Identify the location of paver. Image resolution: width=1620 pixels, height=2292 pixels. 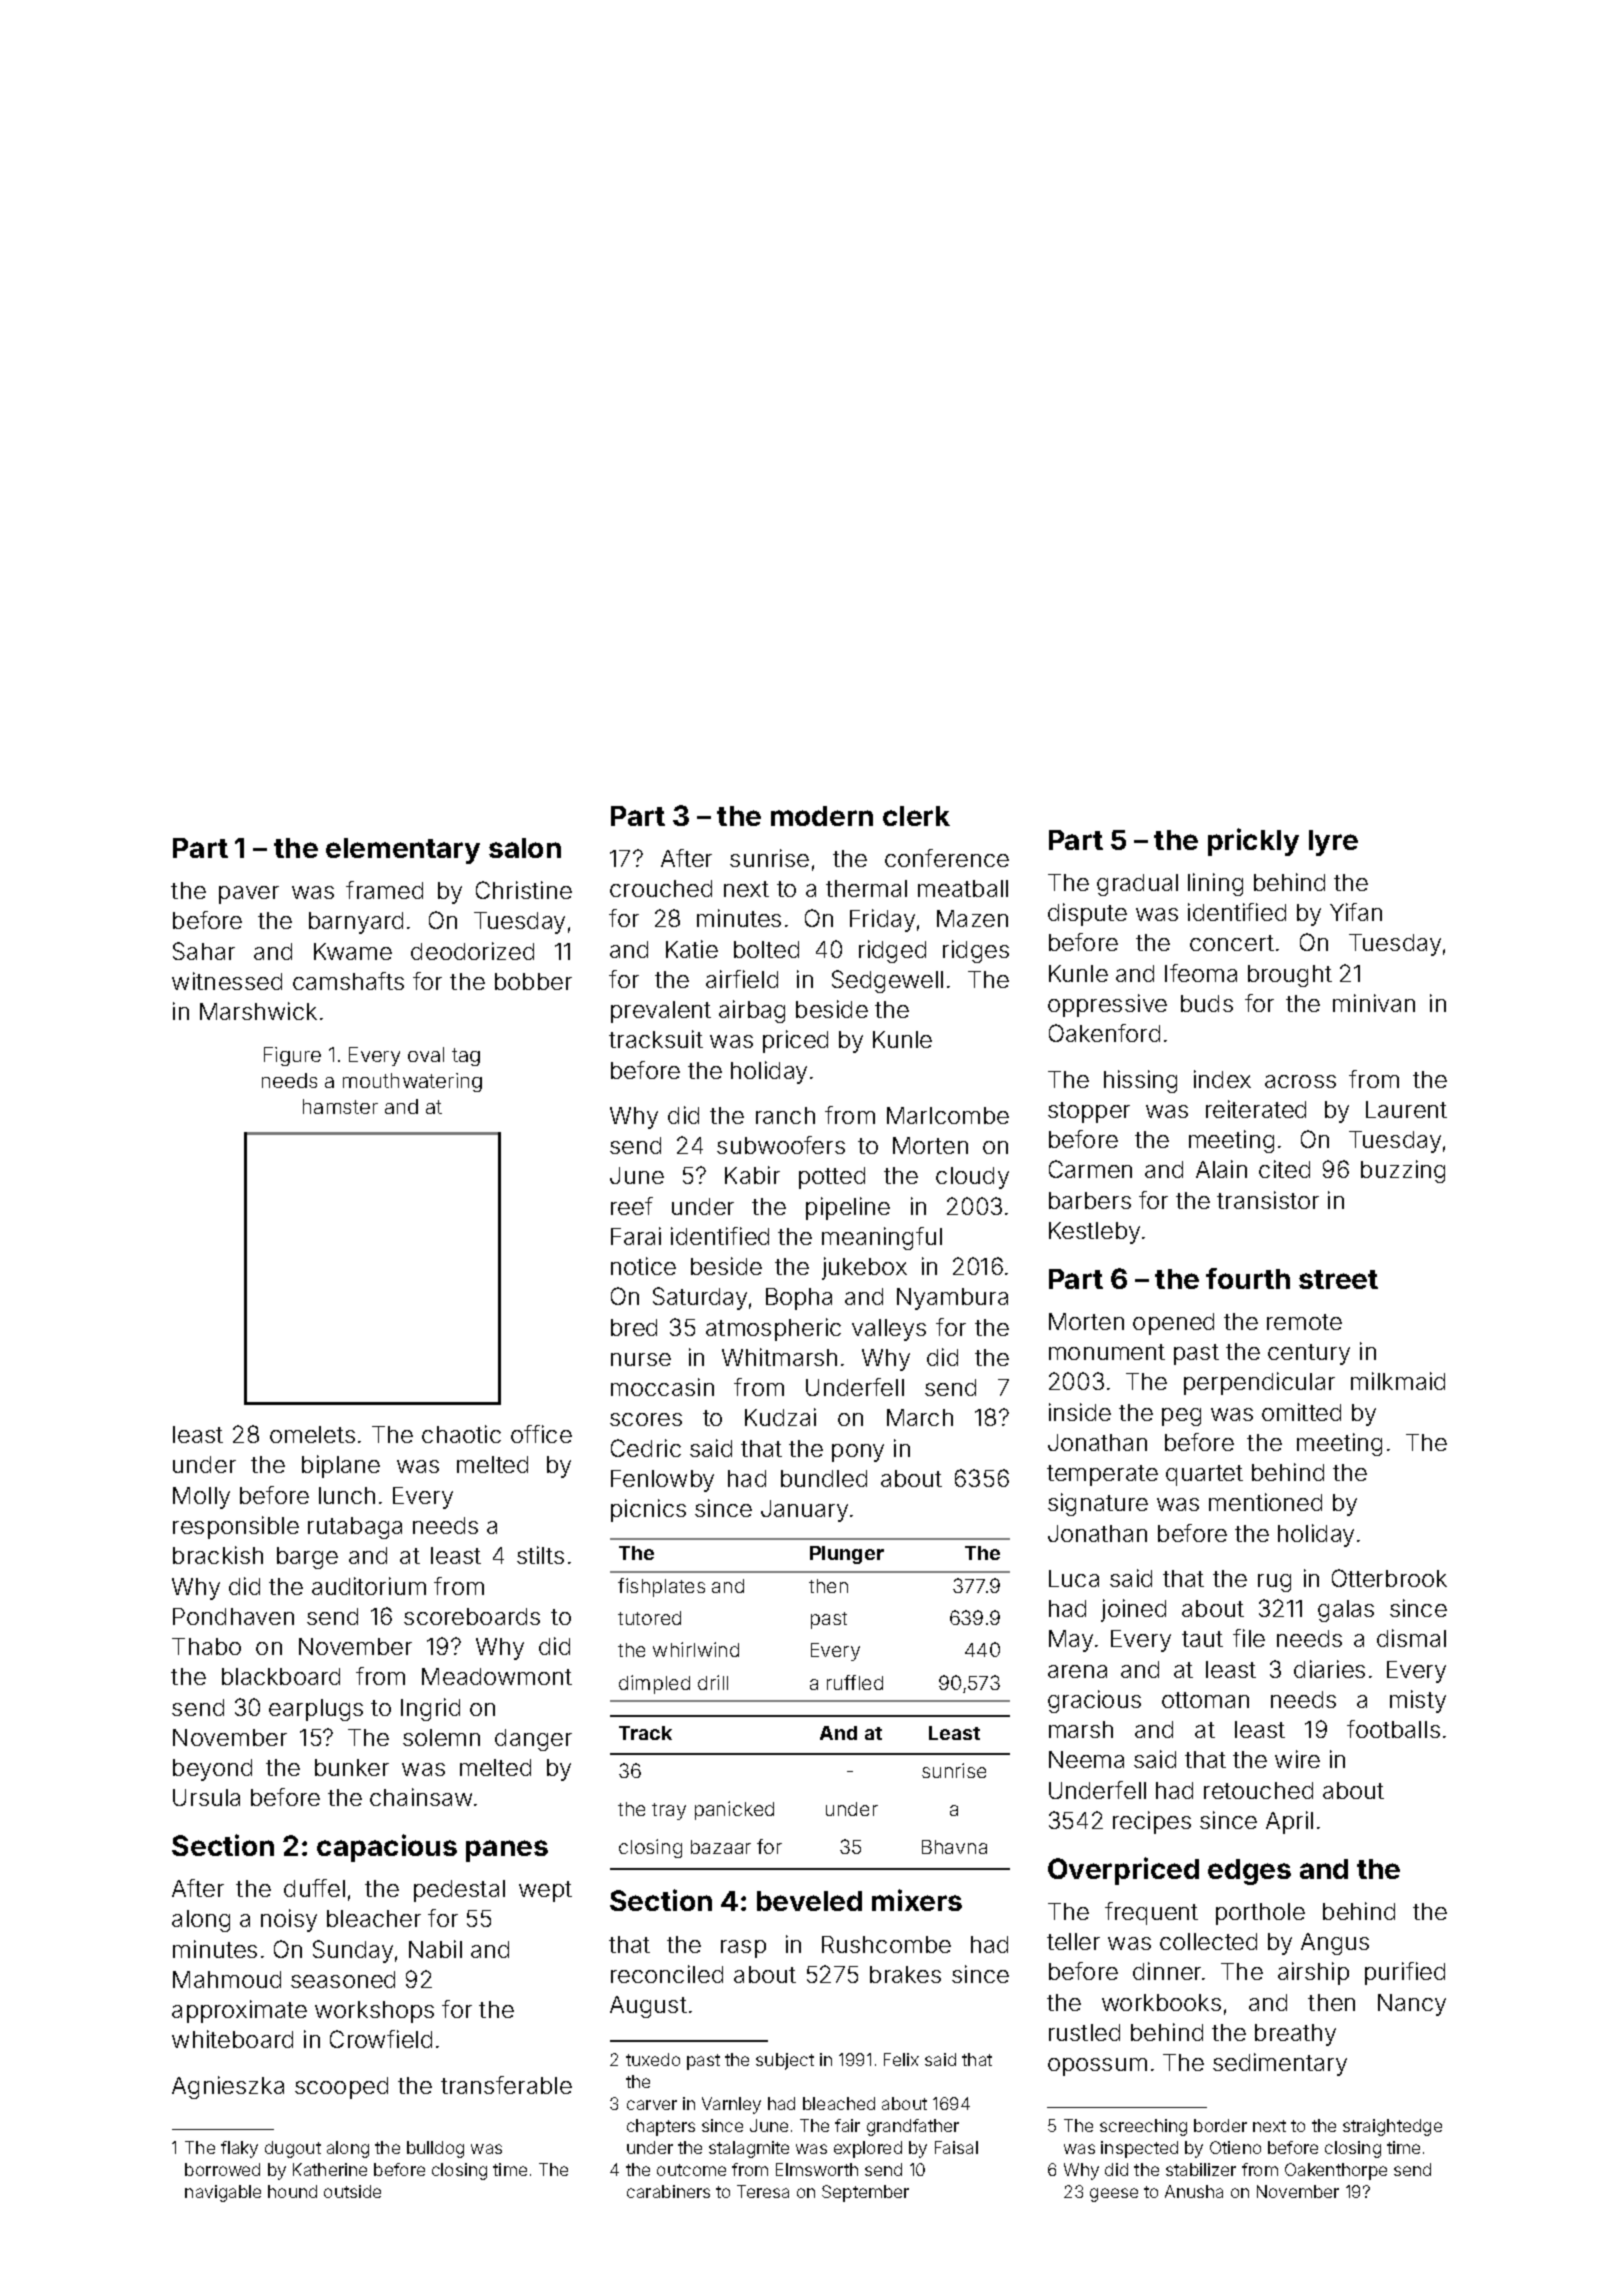
(249, 895).
